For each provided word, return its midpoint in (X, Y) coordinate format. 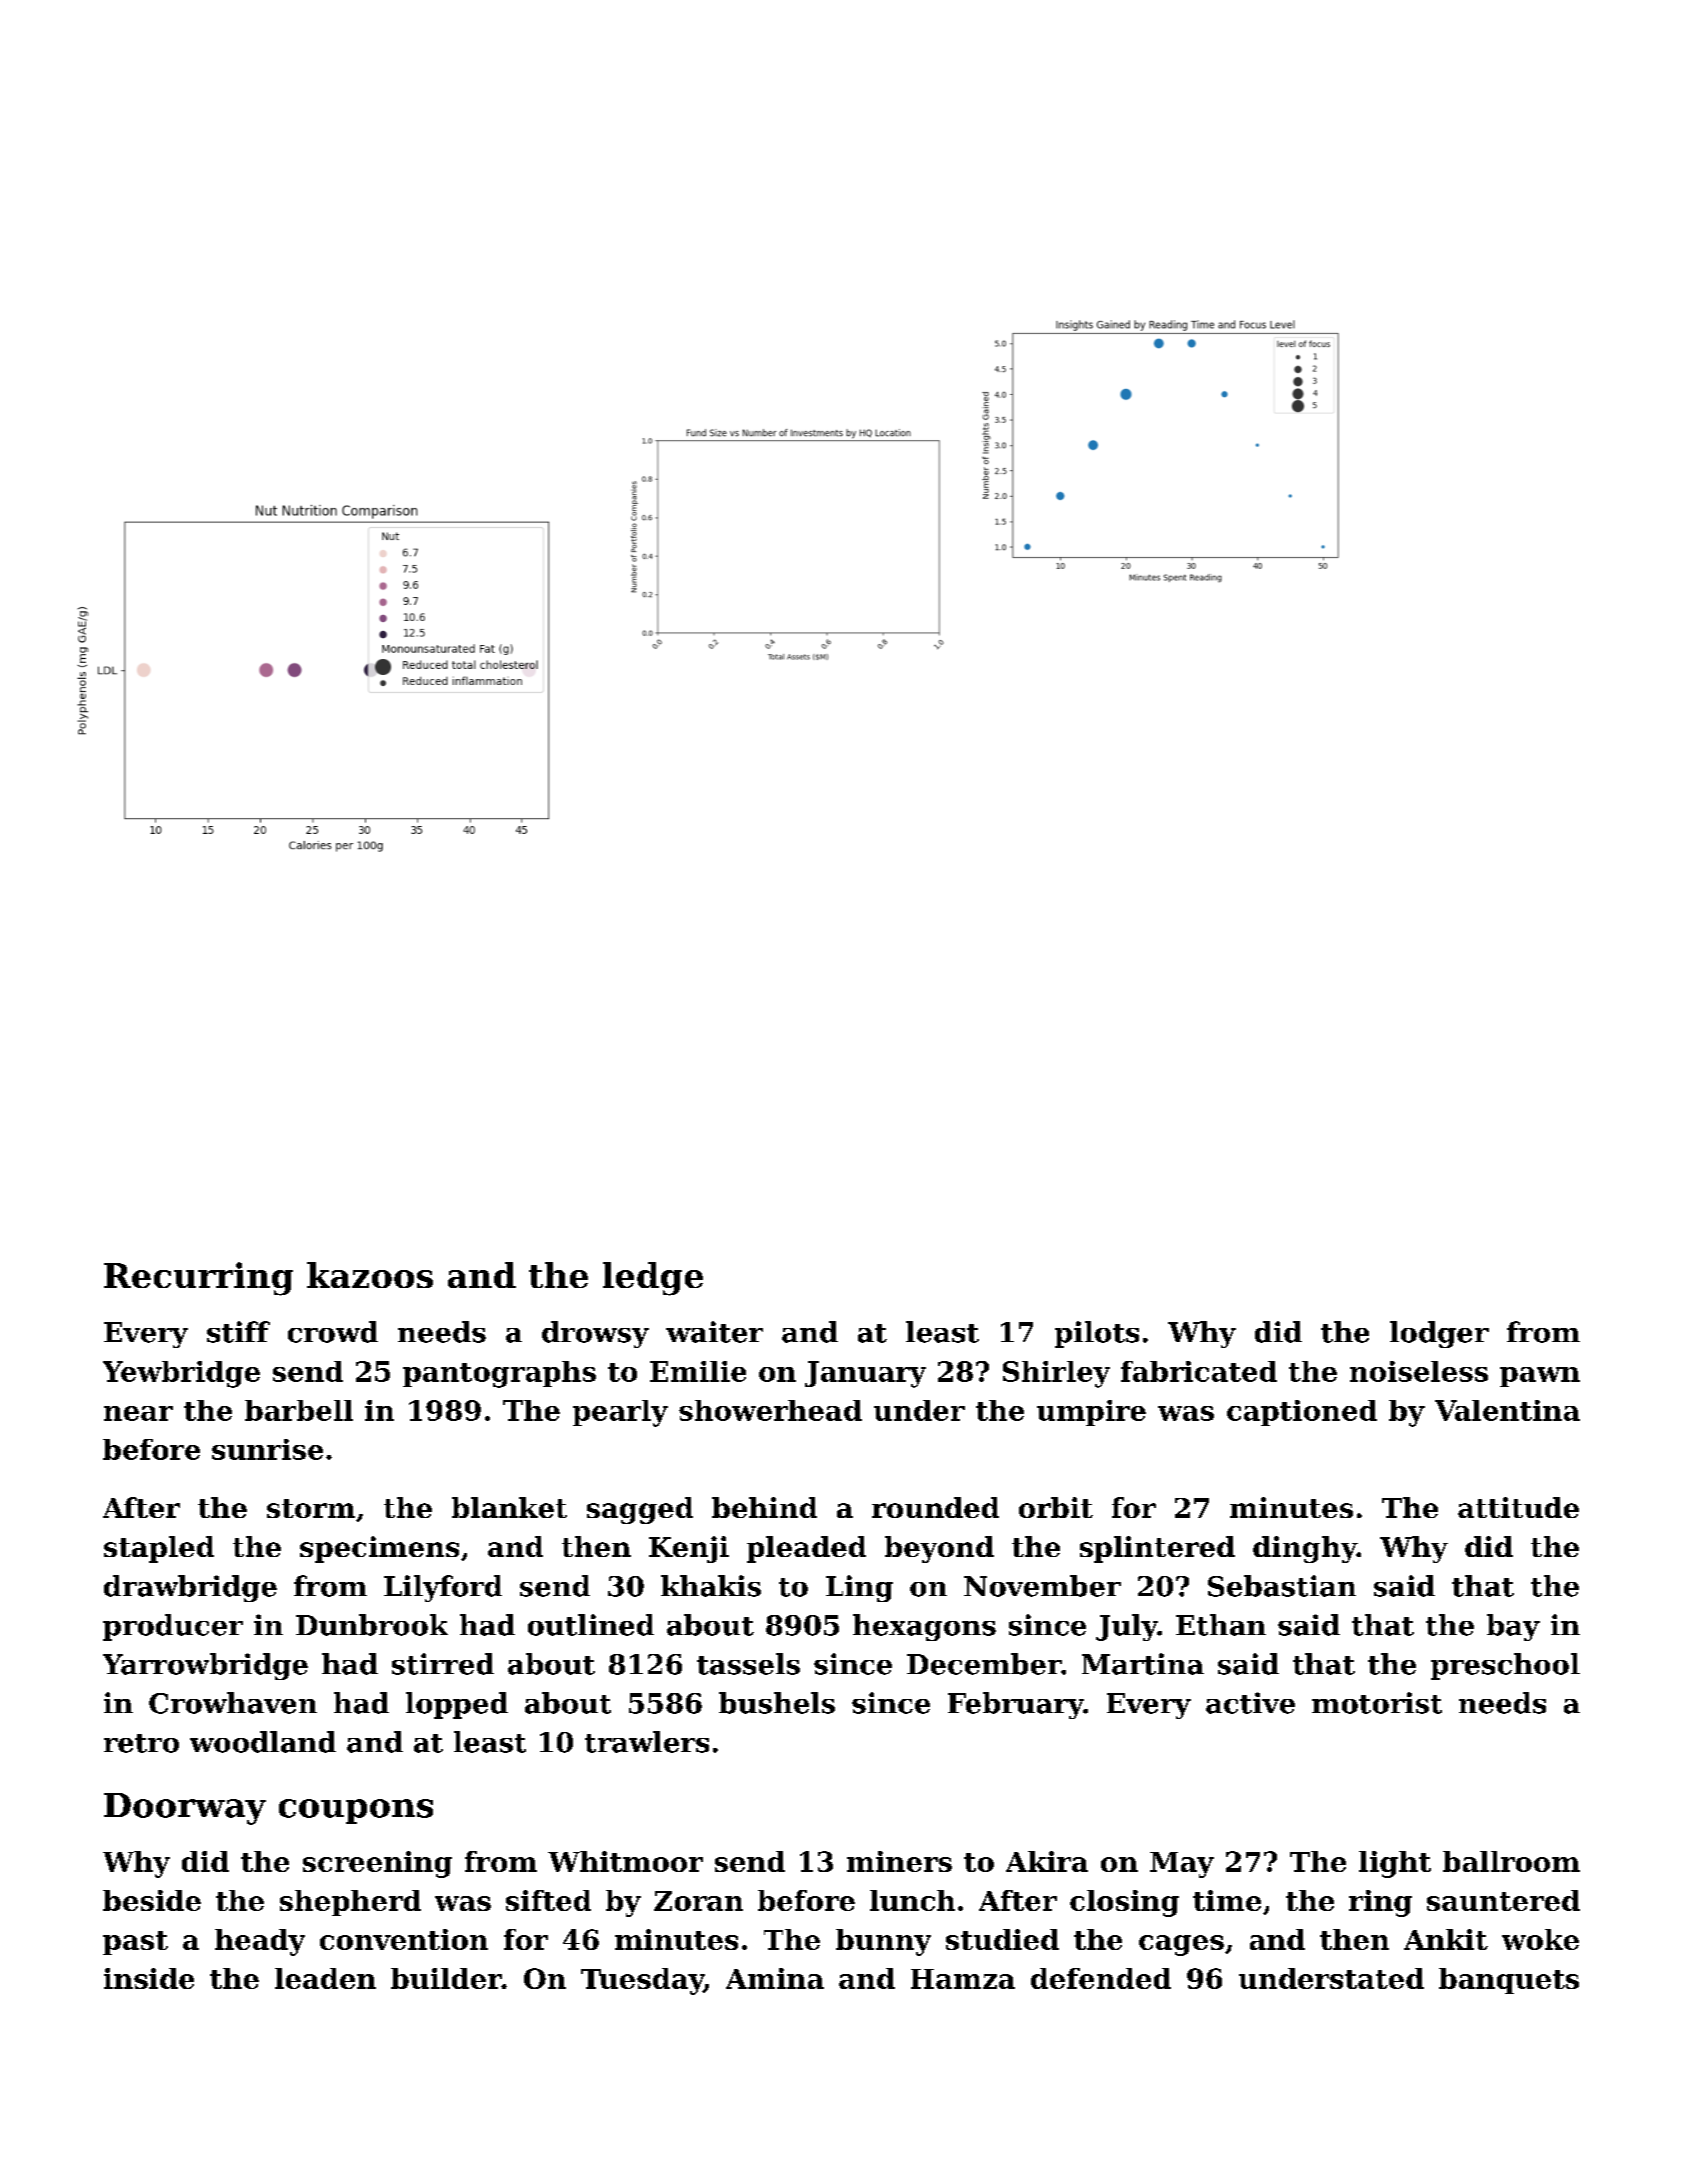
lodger (1439, 1334)
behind (764, 1507)
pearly (620, 1413)
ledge (653, 1279)
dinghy (1305, 1549)
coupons (356, 1811)
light (1395, 1864)
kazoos (370, 1275)
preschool (1505, 1666)
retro (141, 1743)
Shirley (1056, 1374)
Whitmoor (625, 1861)
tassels (748, 1664)
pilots (1097, 1334)
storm (311, 1508)
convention (404, 1939)
